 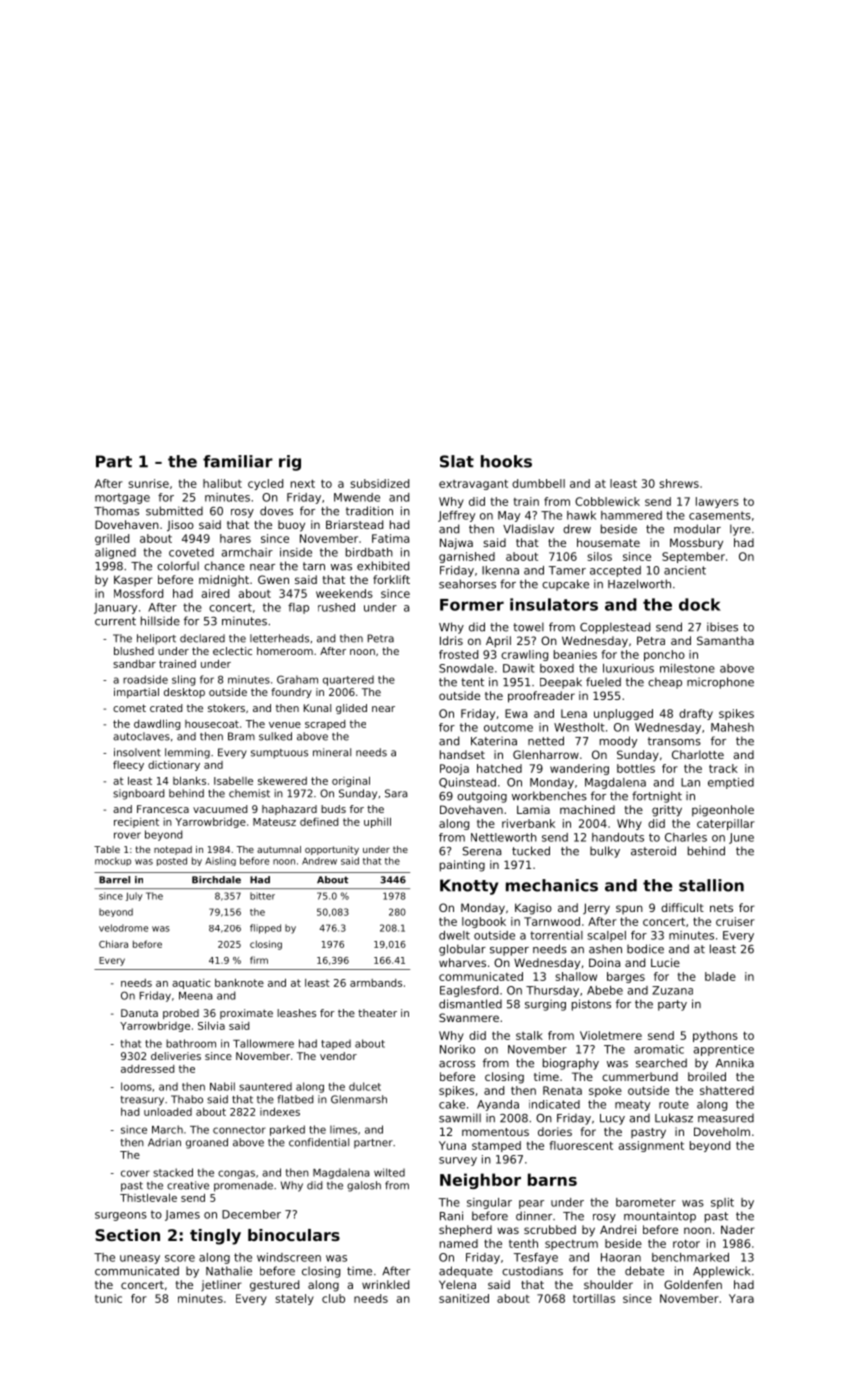 I want to click on shallow, so click(x=576, y=976).
